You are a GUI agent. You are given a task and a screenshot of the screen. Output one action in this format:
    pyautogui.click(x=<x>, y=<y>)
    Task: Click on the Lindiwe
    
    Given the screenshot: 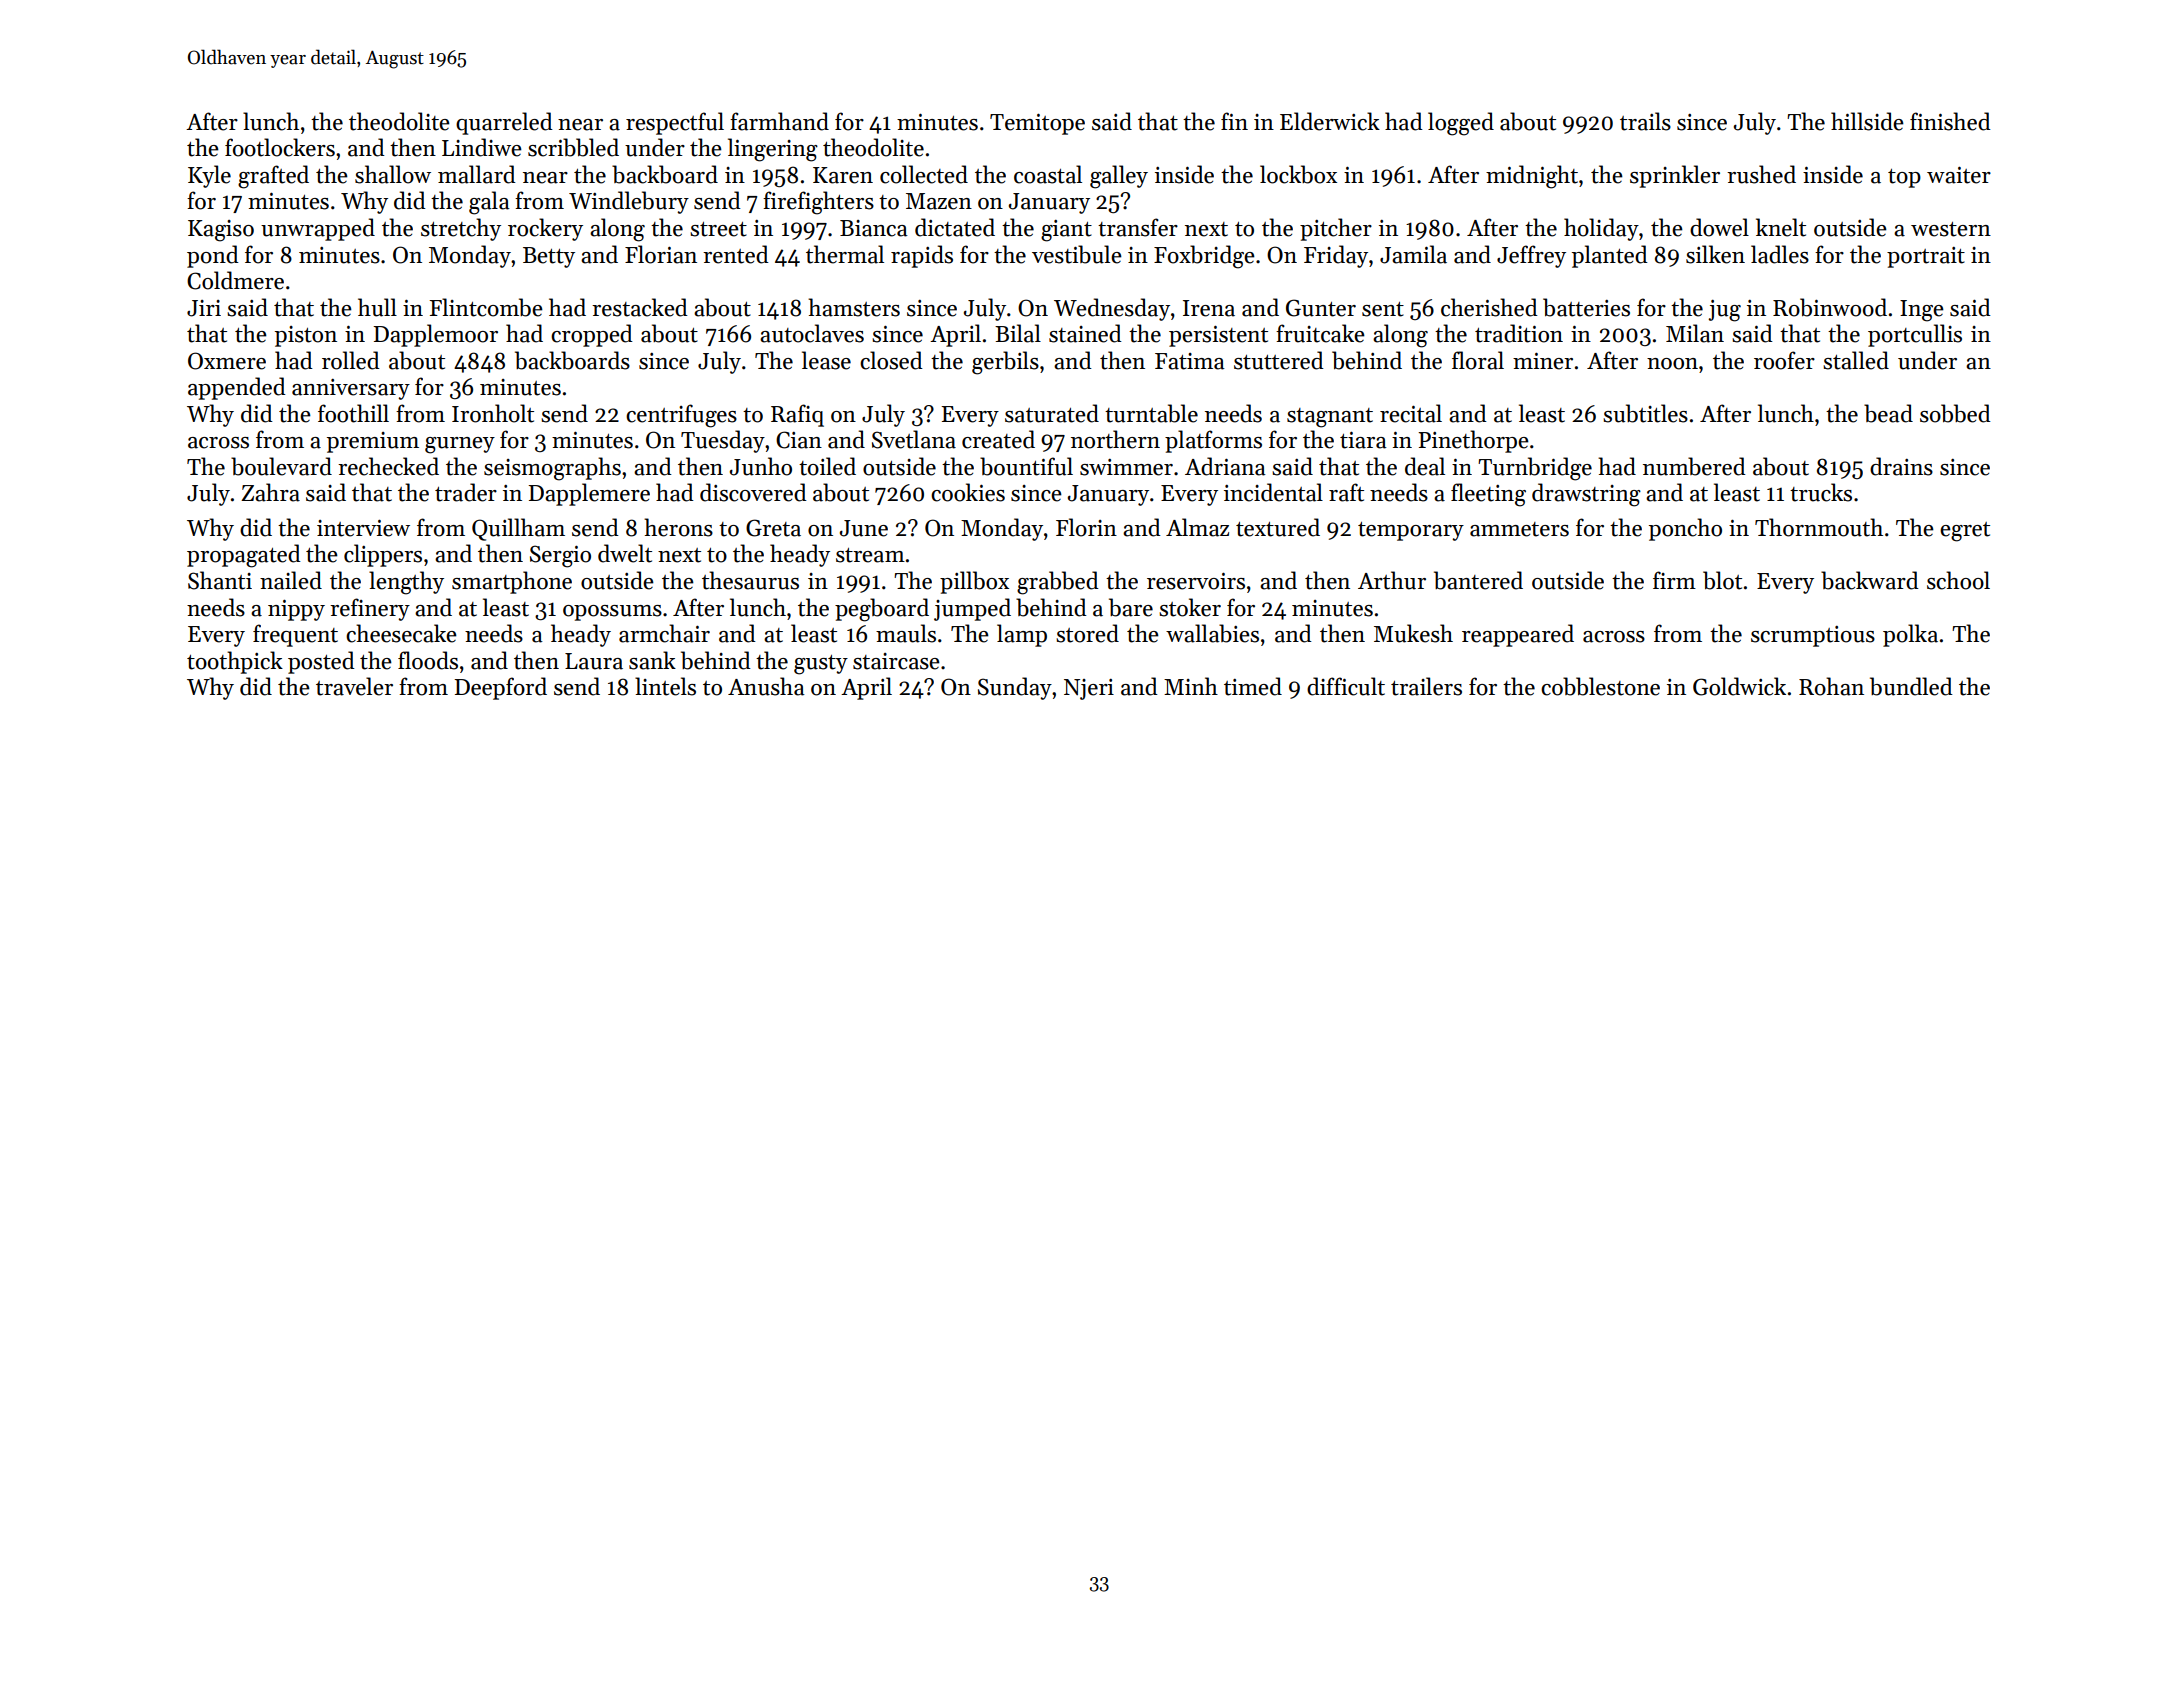 What is the action you would take?
    pyautogui.click(x=482, y=147)
